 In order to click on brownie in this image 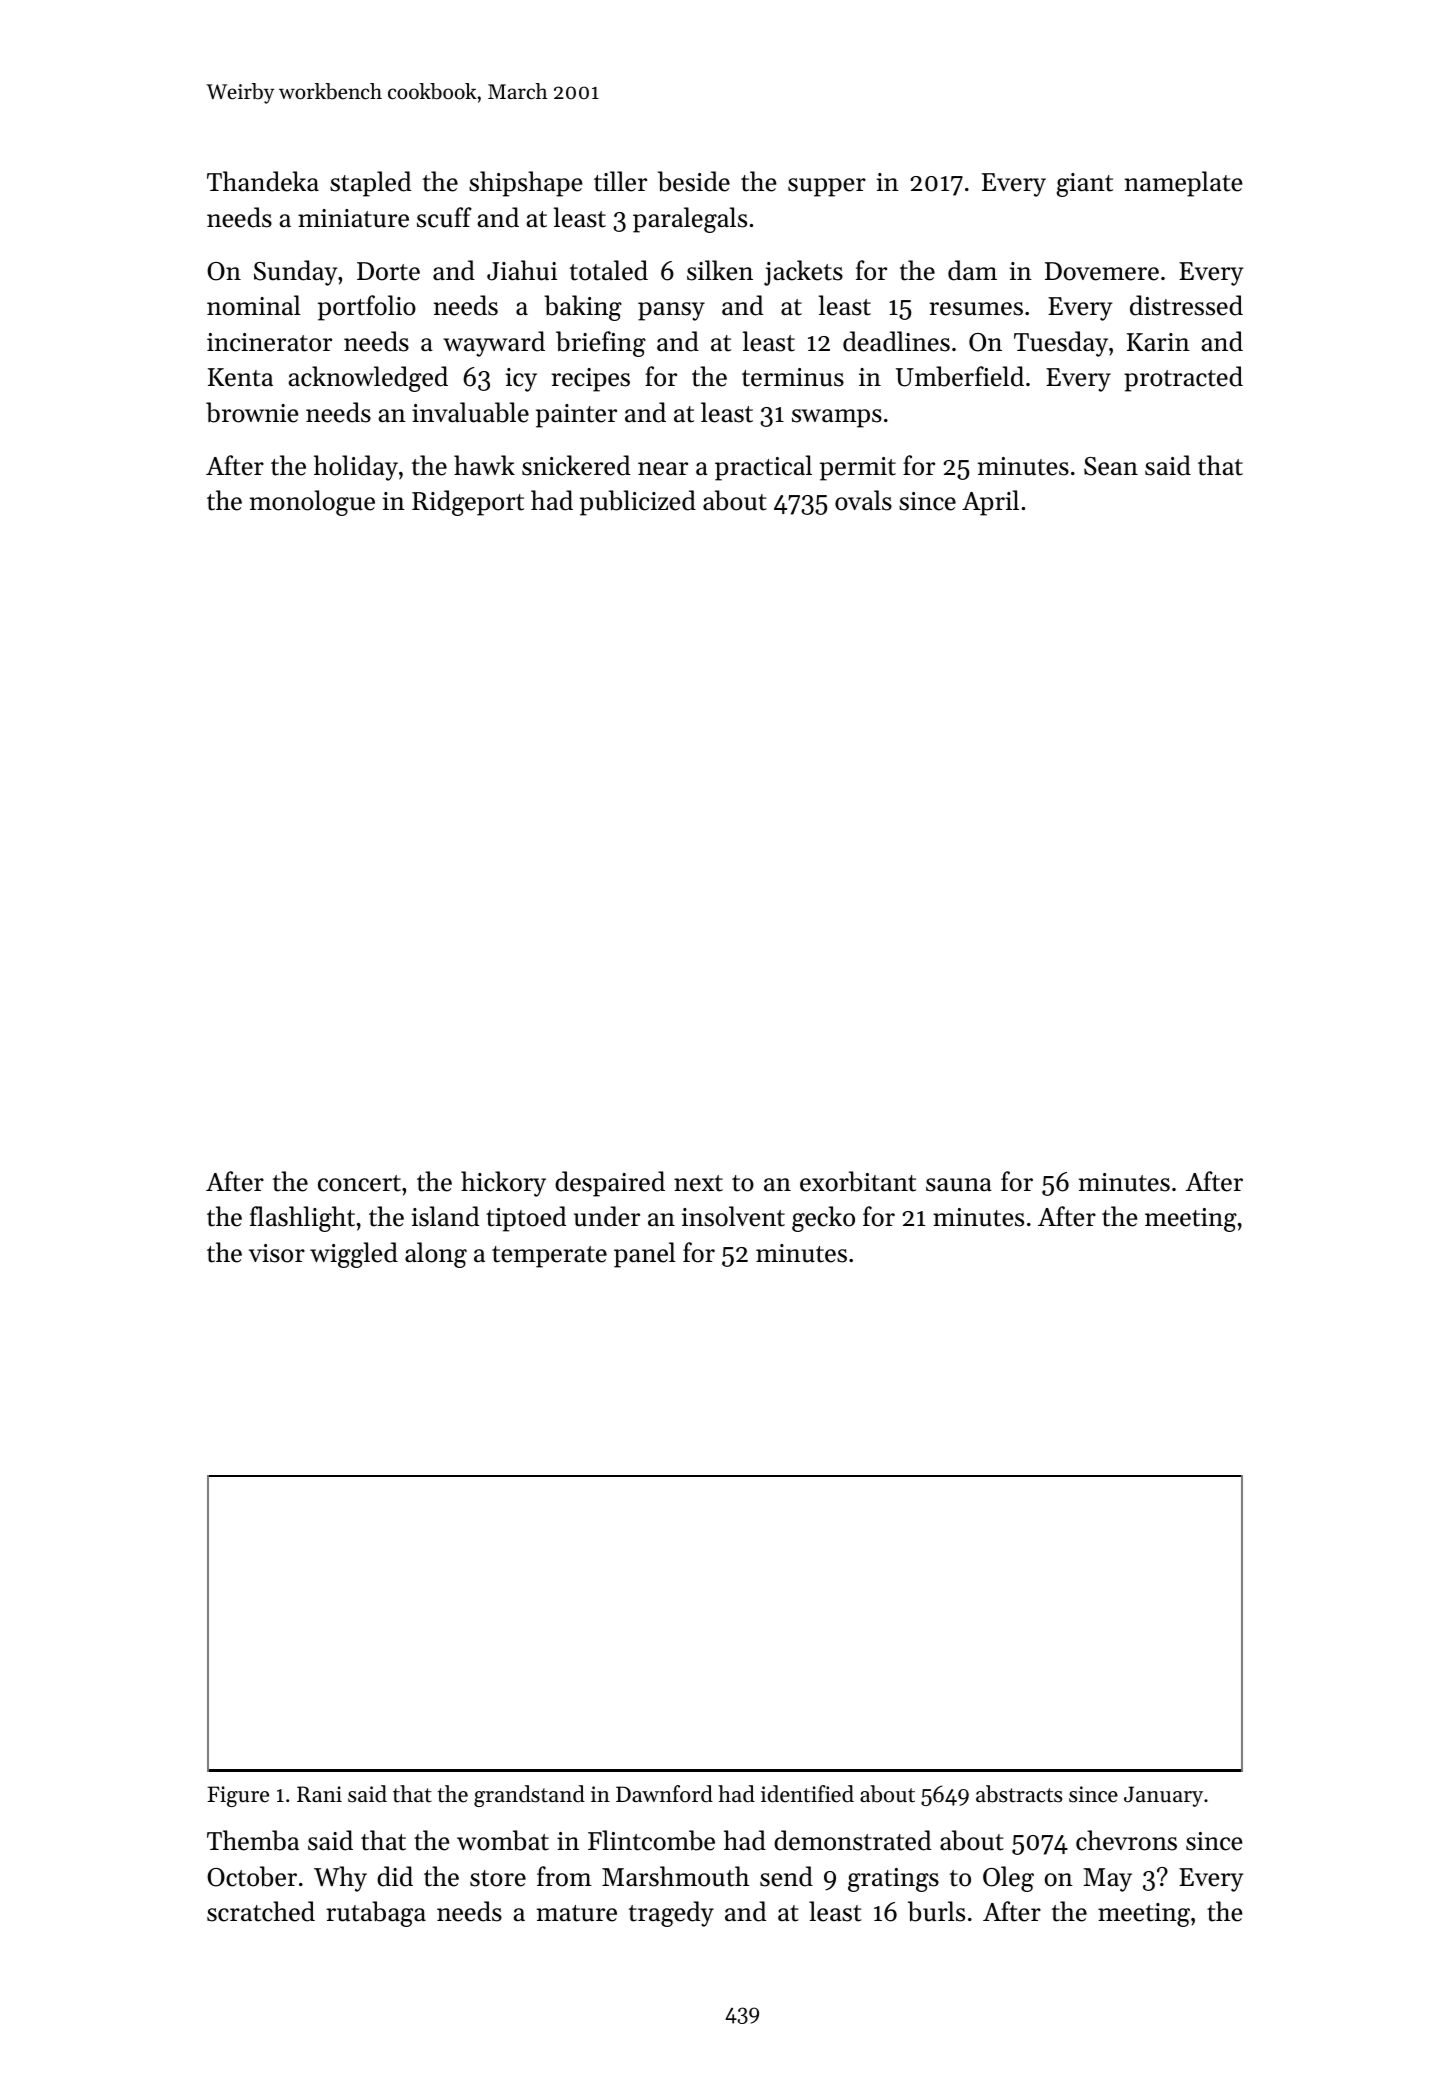, I will do `click(252, 412)`.
